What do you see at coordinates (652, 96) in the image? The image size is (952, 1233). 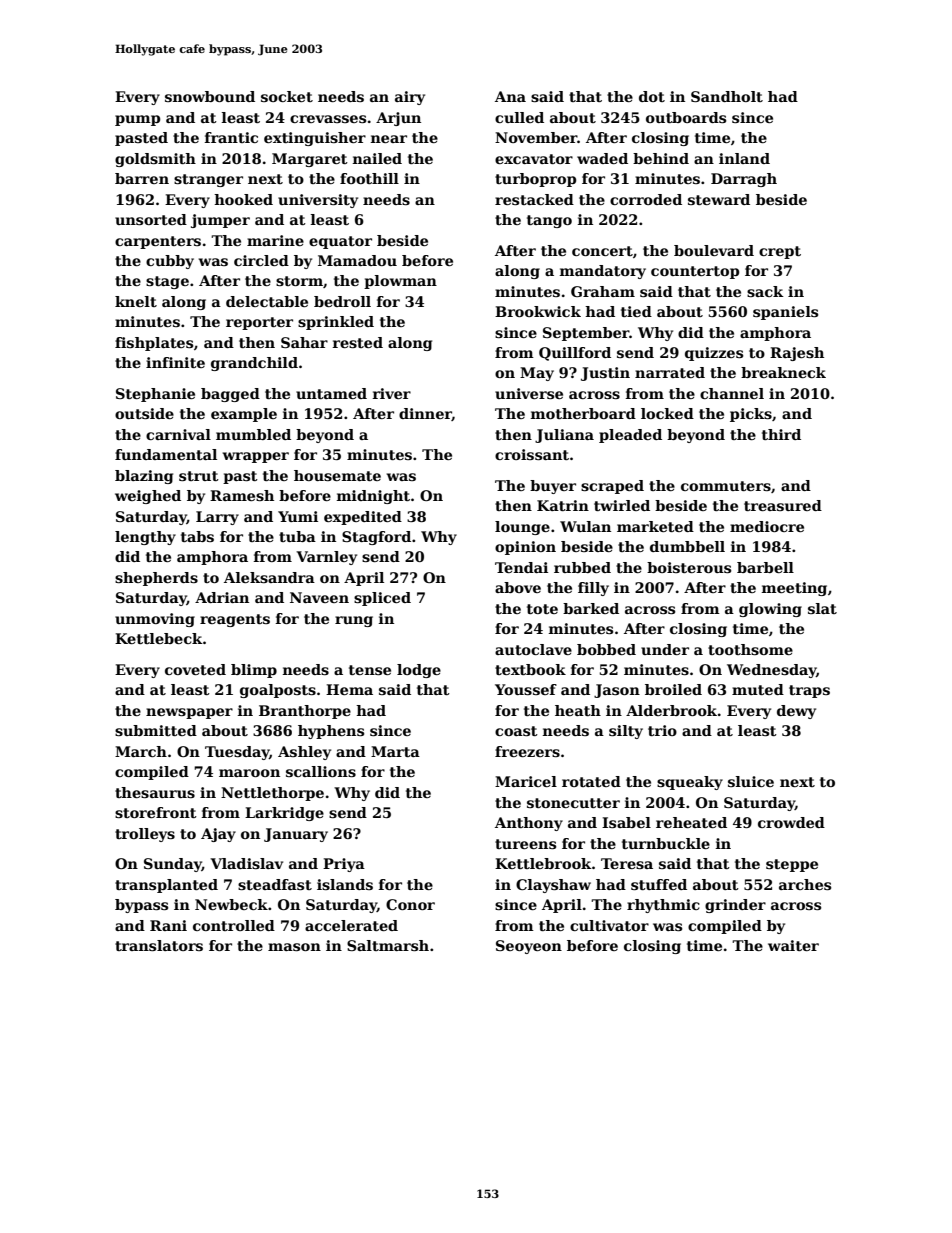 I see `dot` at bounding box center [652, 96].
